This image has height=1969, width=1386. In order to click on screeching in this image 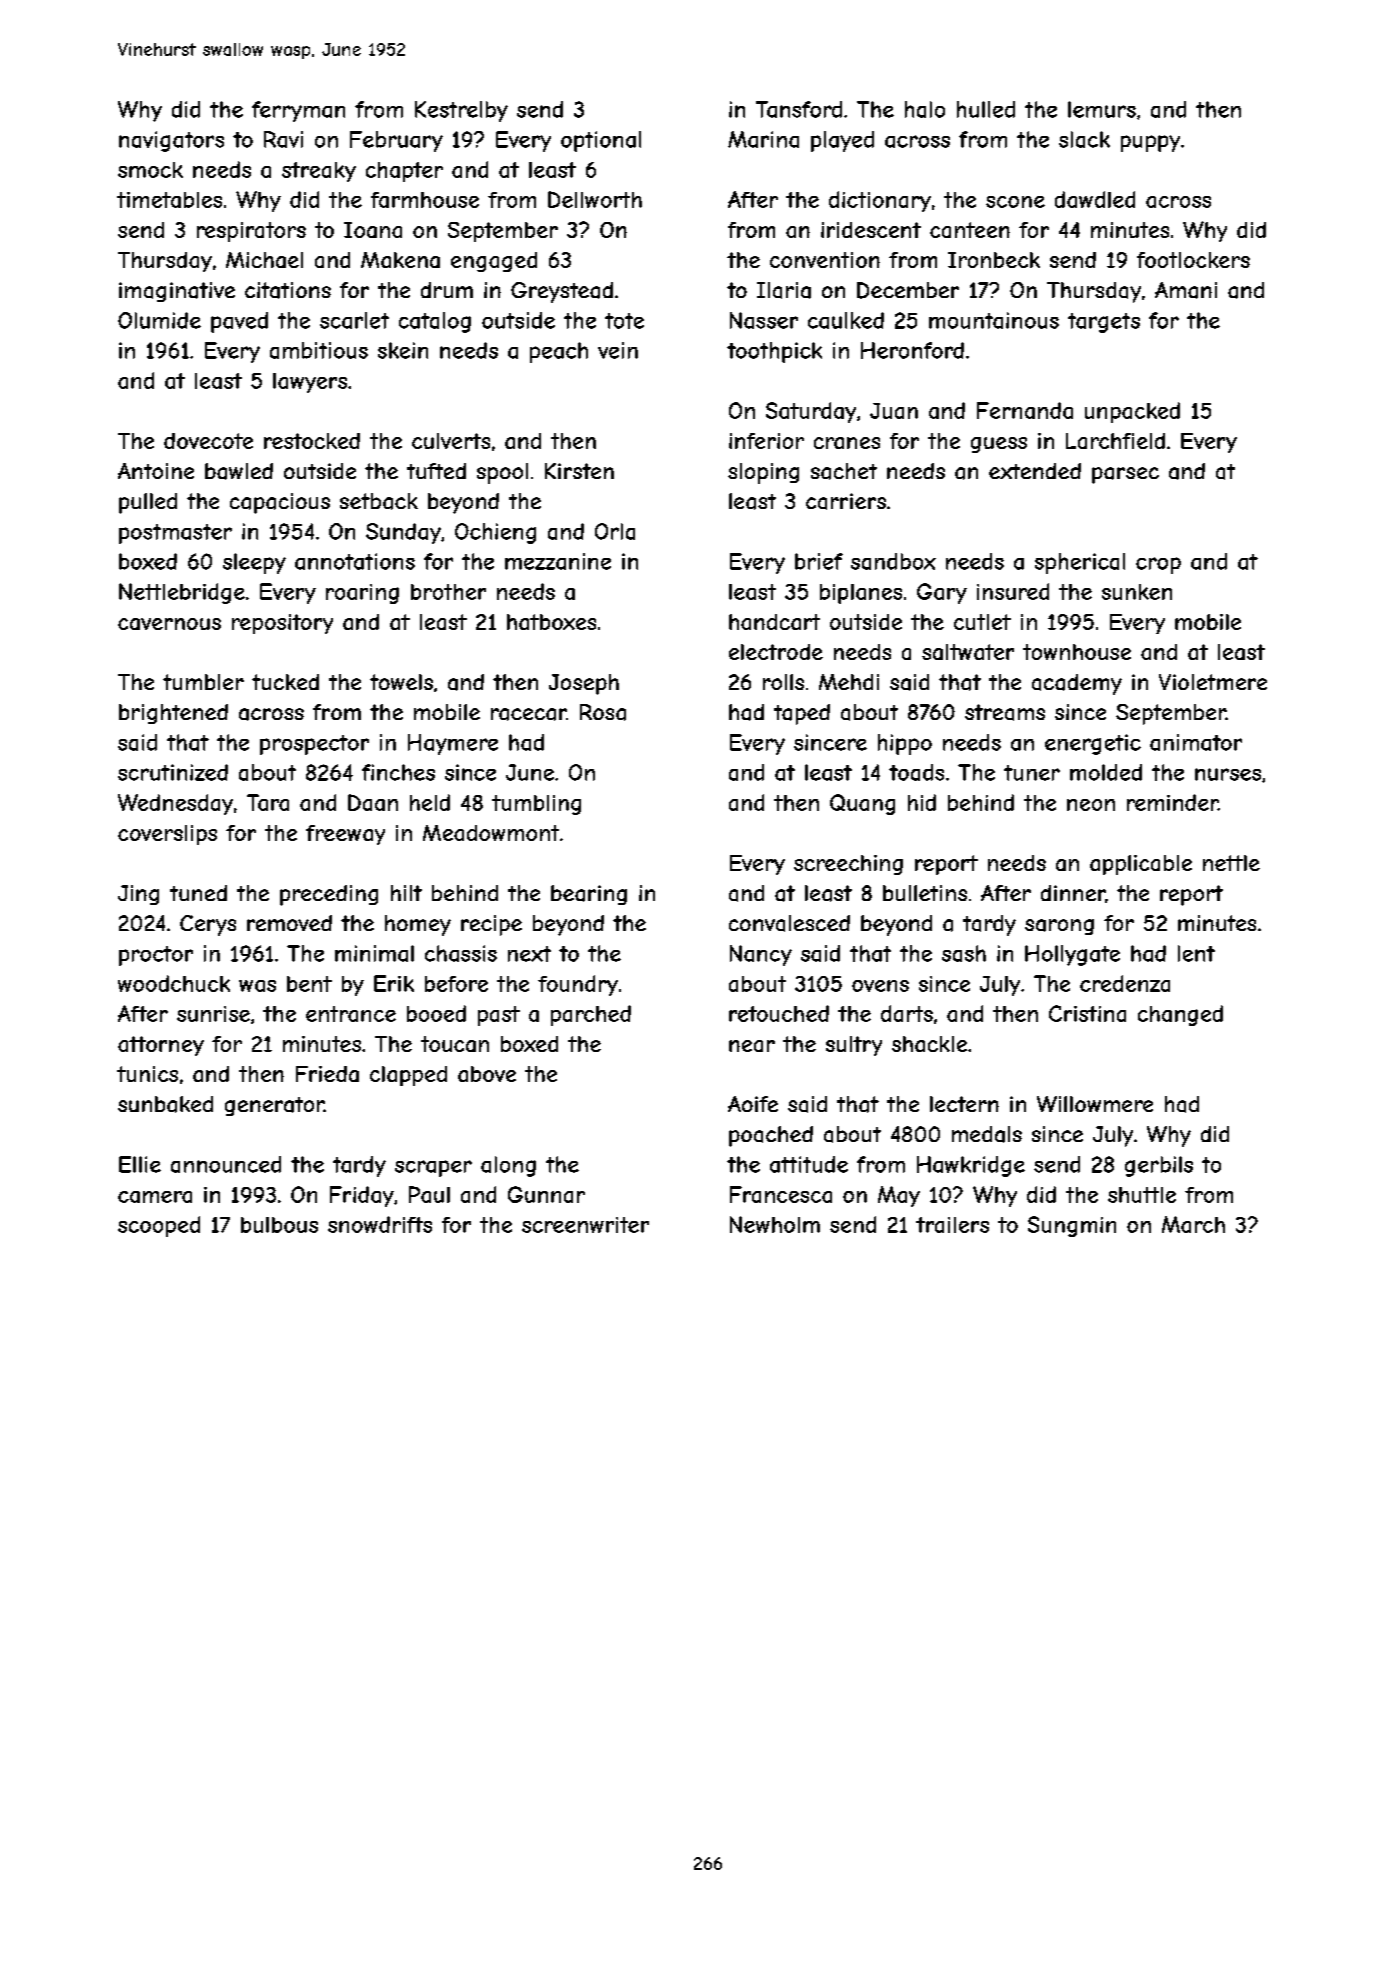, I will do `click(848, 865)`.
